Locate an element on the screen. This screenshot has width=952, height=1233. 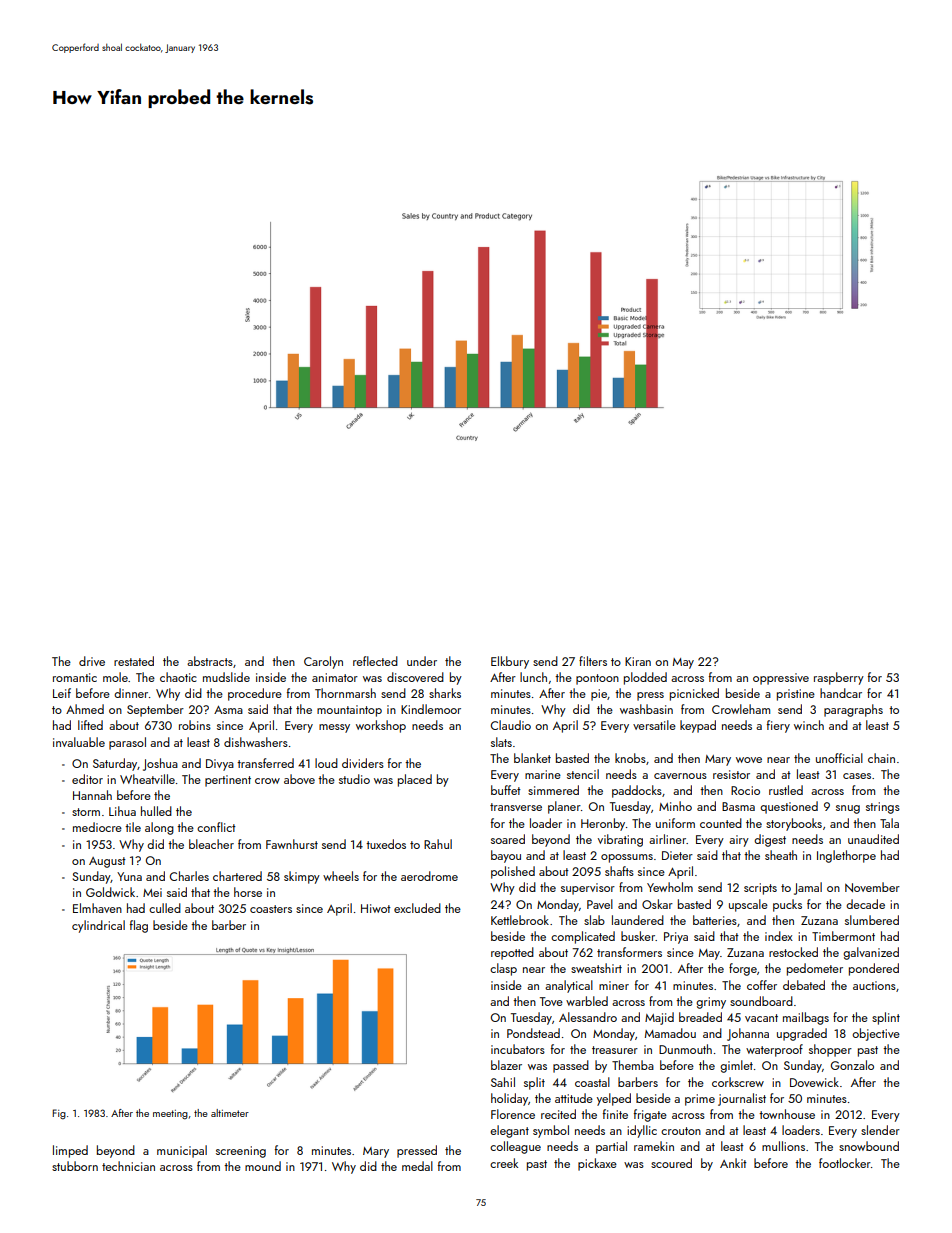
drive is located at coordinates (92, 661).
